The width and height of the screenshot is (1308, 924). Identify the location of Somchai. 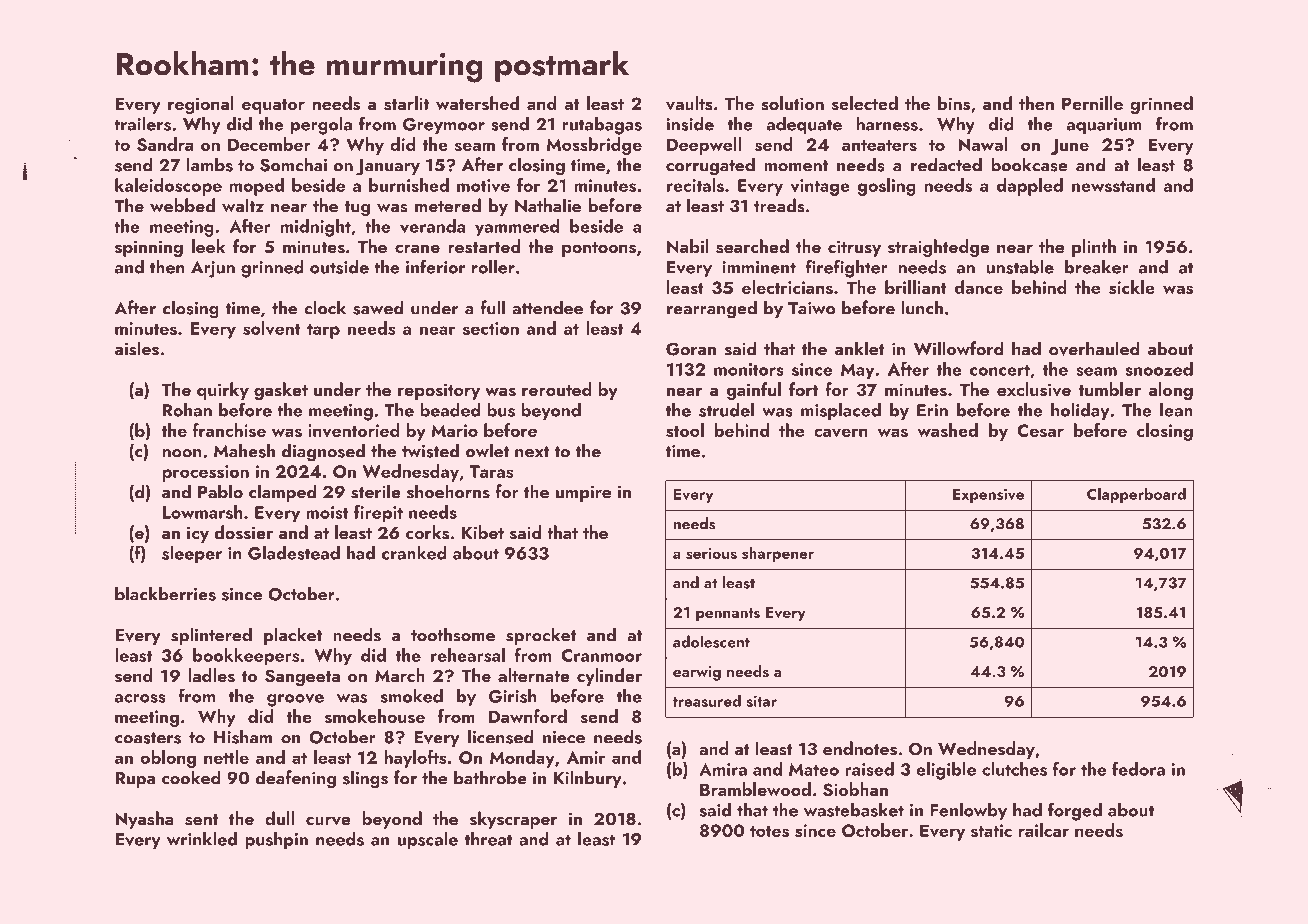
(293, 164).
